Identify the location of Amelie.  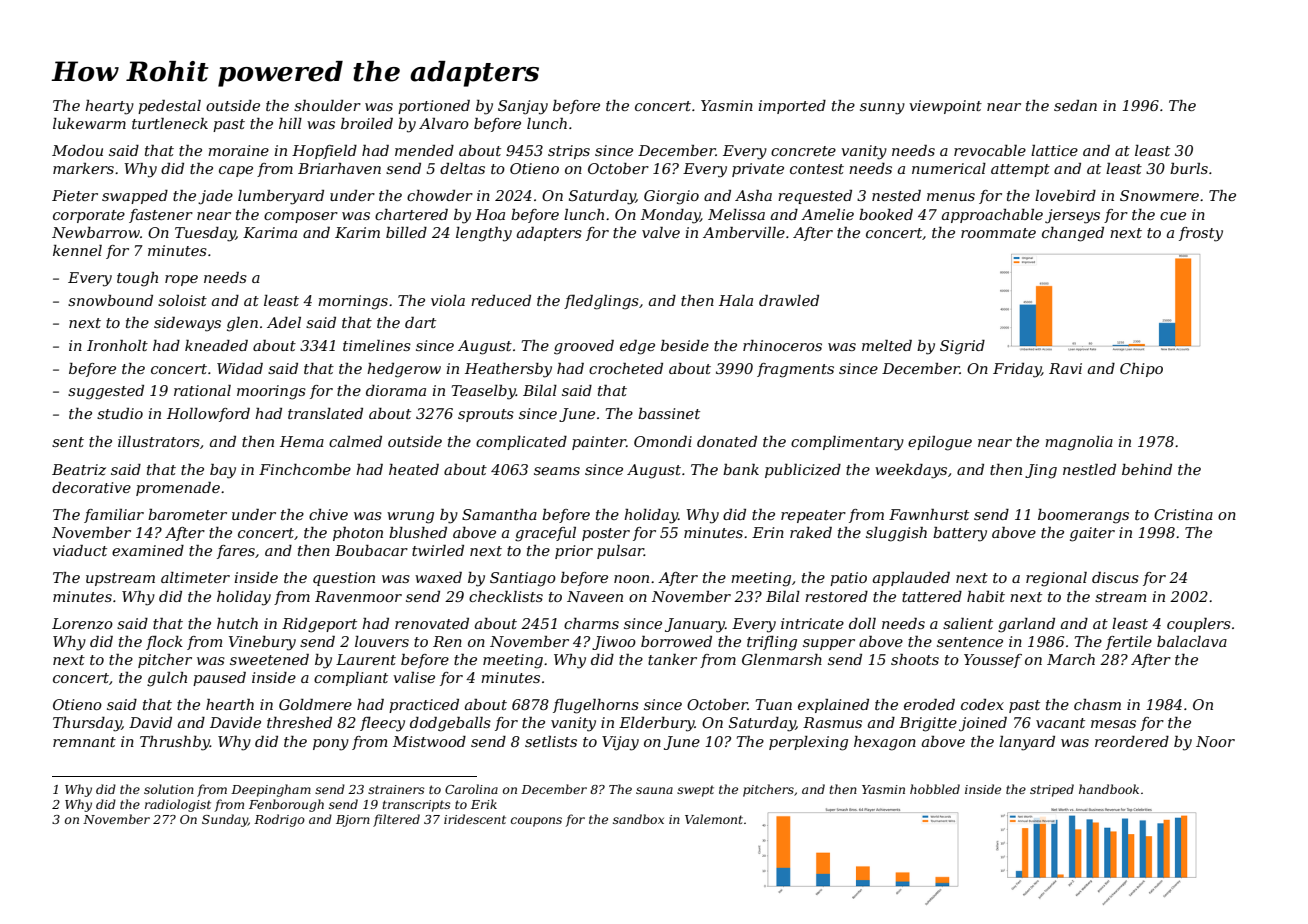
(827, 214).
